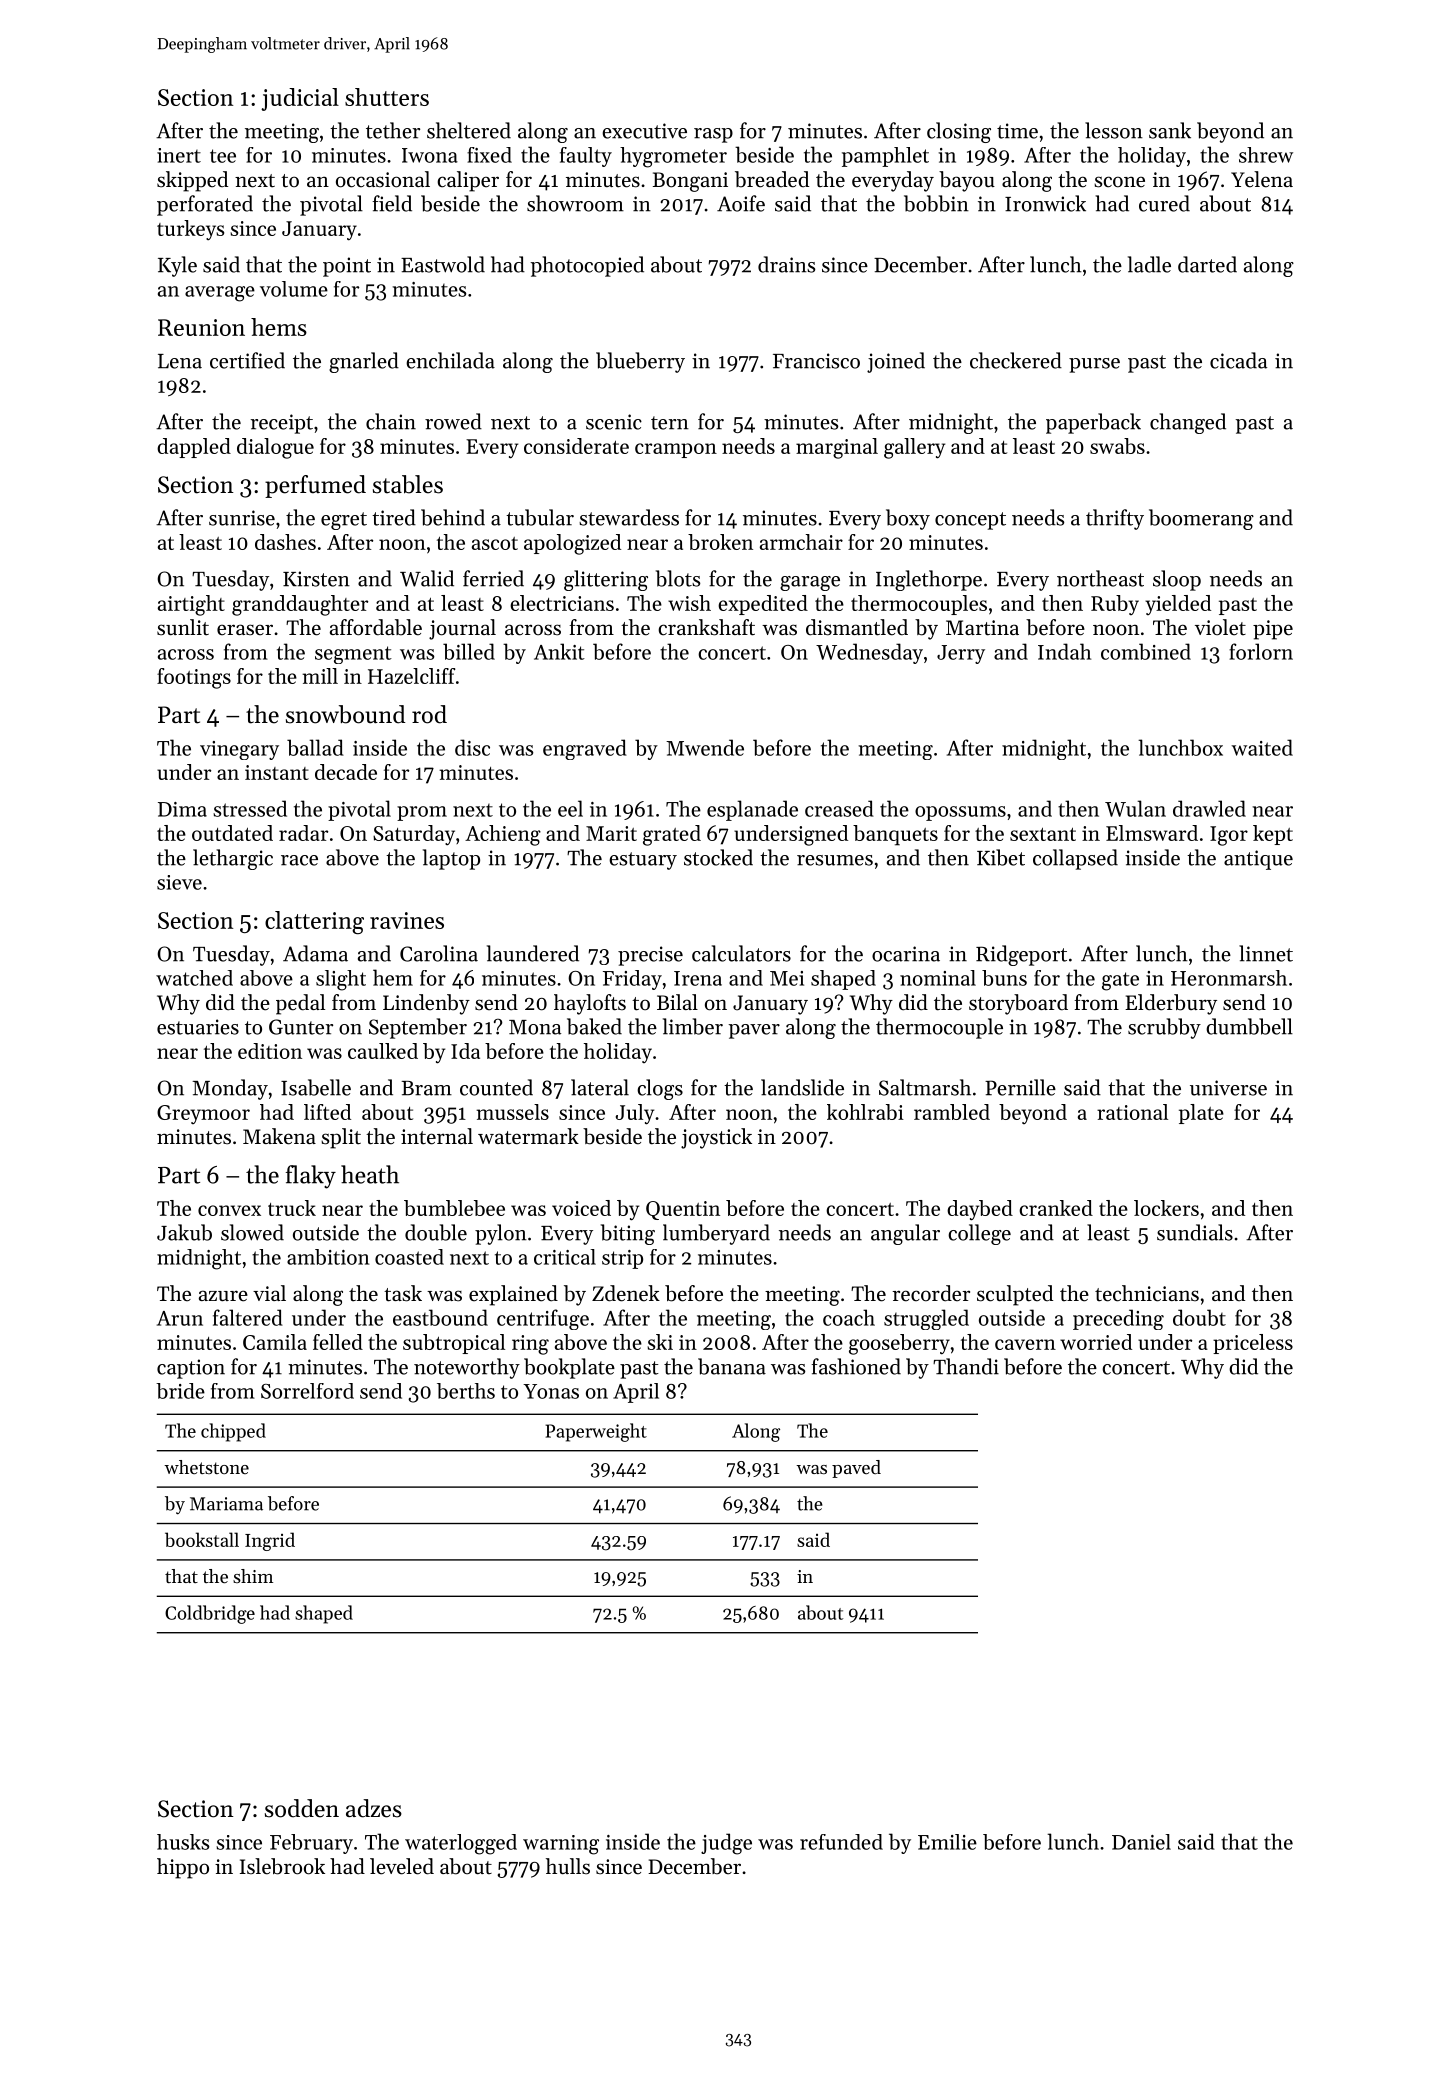 This page has width=1450, height=2100. Describe the element at coordinates (1188, 423) in the page. I see `changed` at that location.
